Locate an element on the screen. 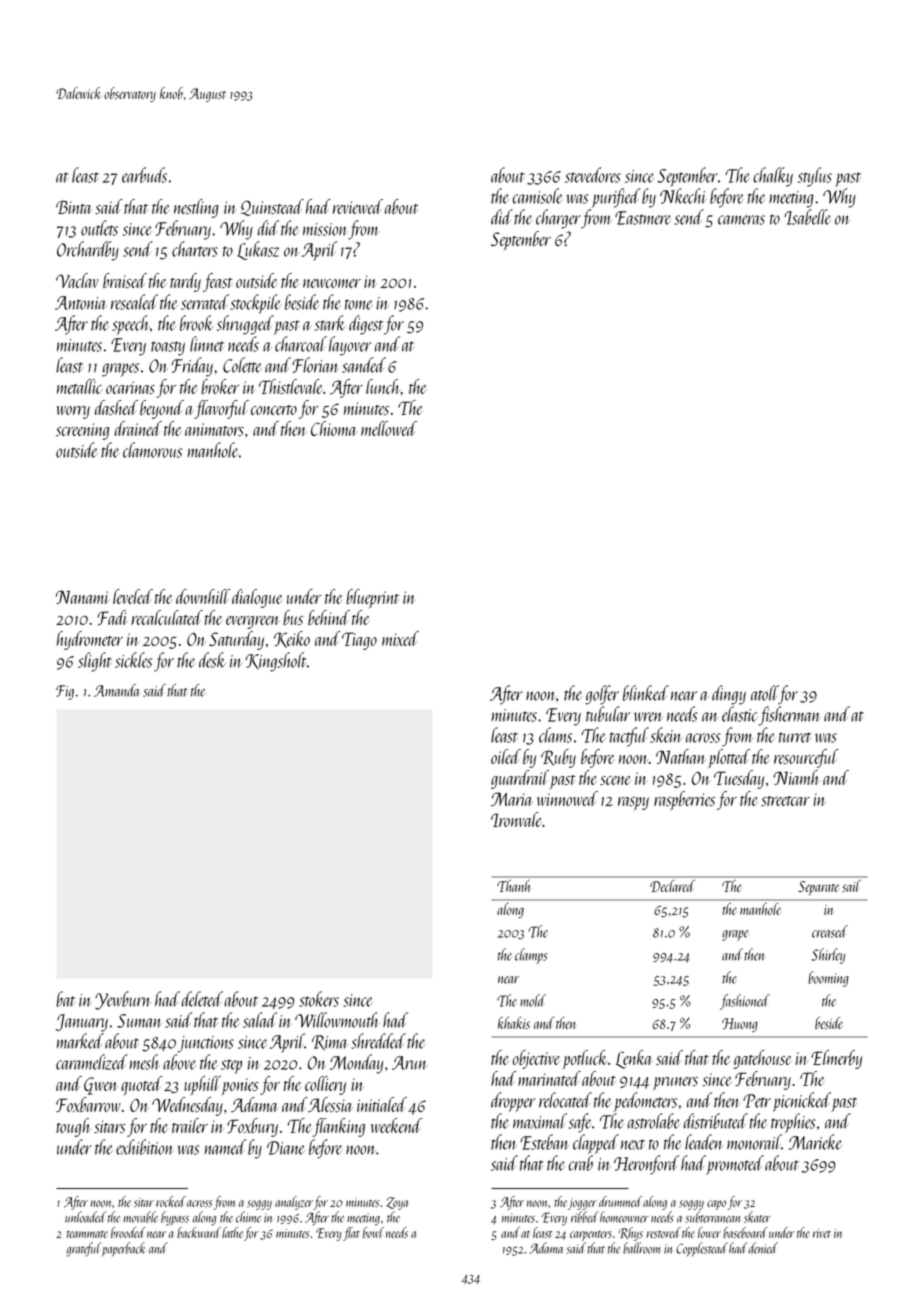 The width and height of the screenshot is (924, 1311). golfer is located at coordinates (602, 695).
